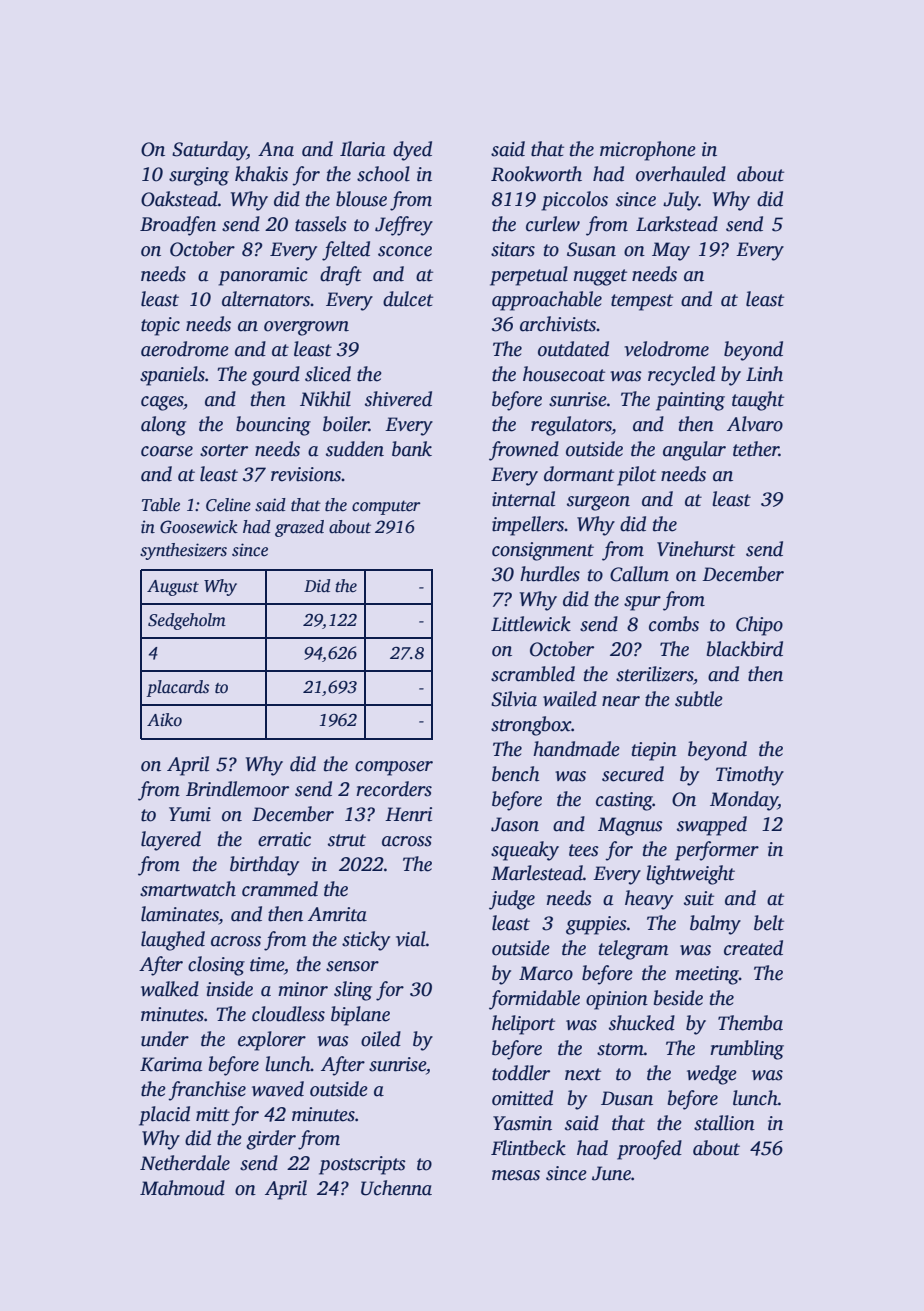 This page has height=1311, width=924. What do you see at coordinates (611, 1173) in the page?
I see `June` at bounding box center [611, 1173].
